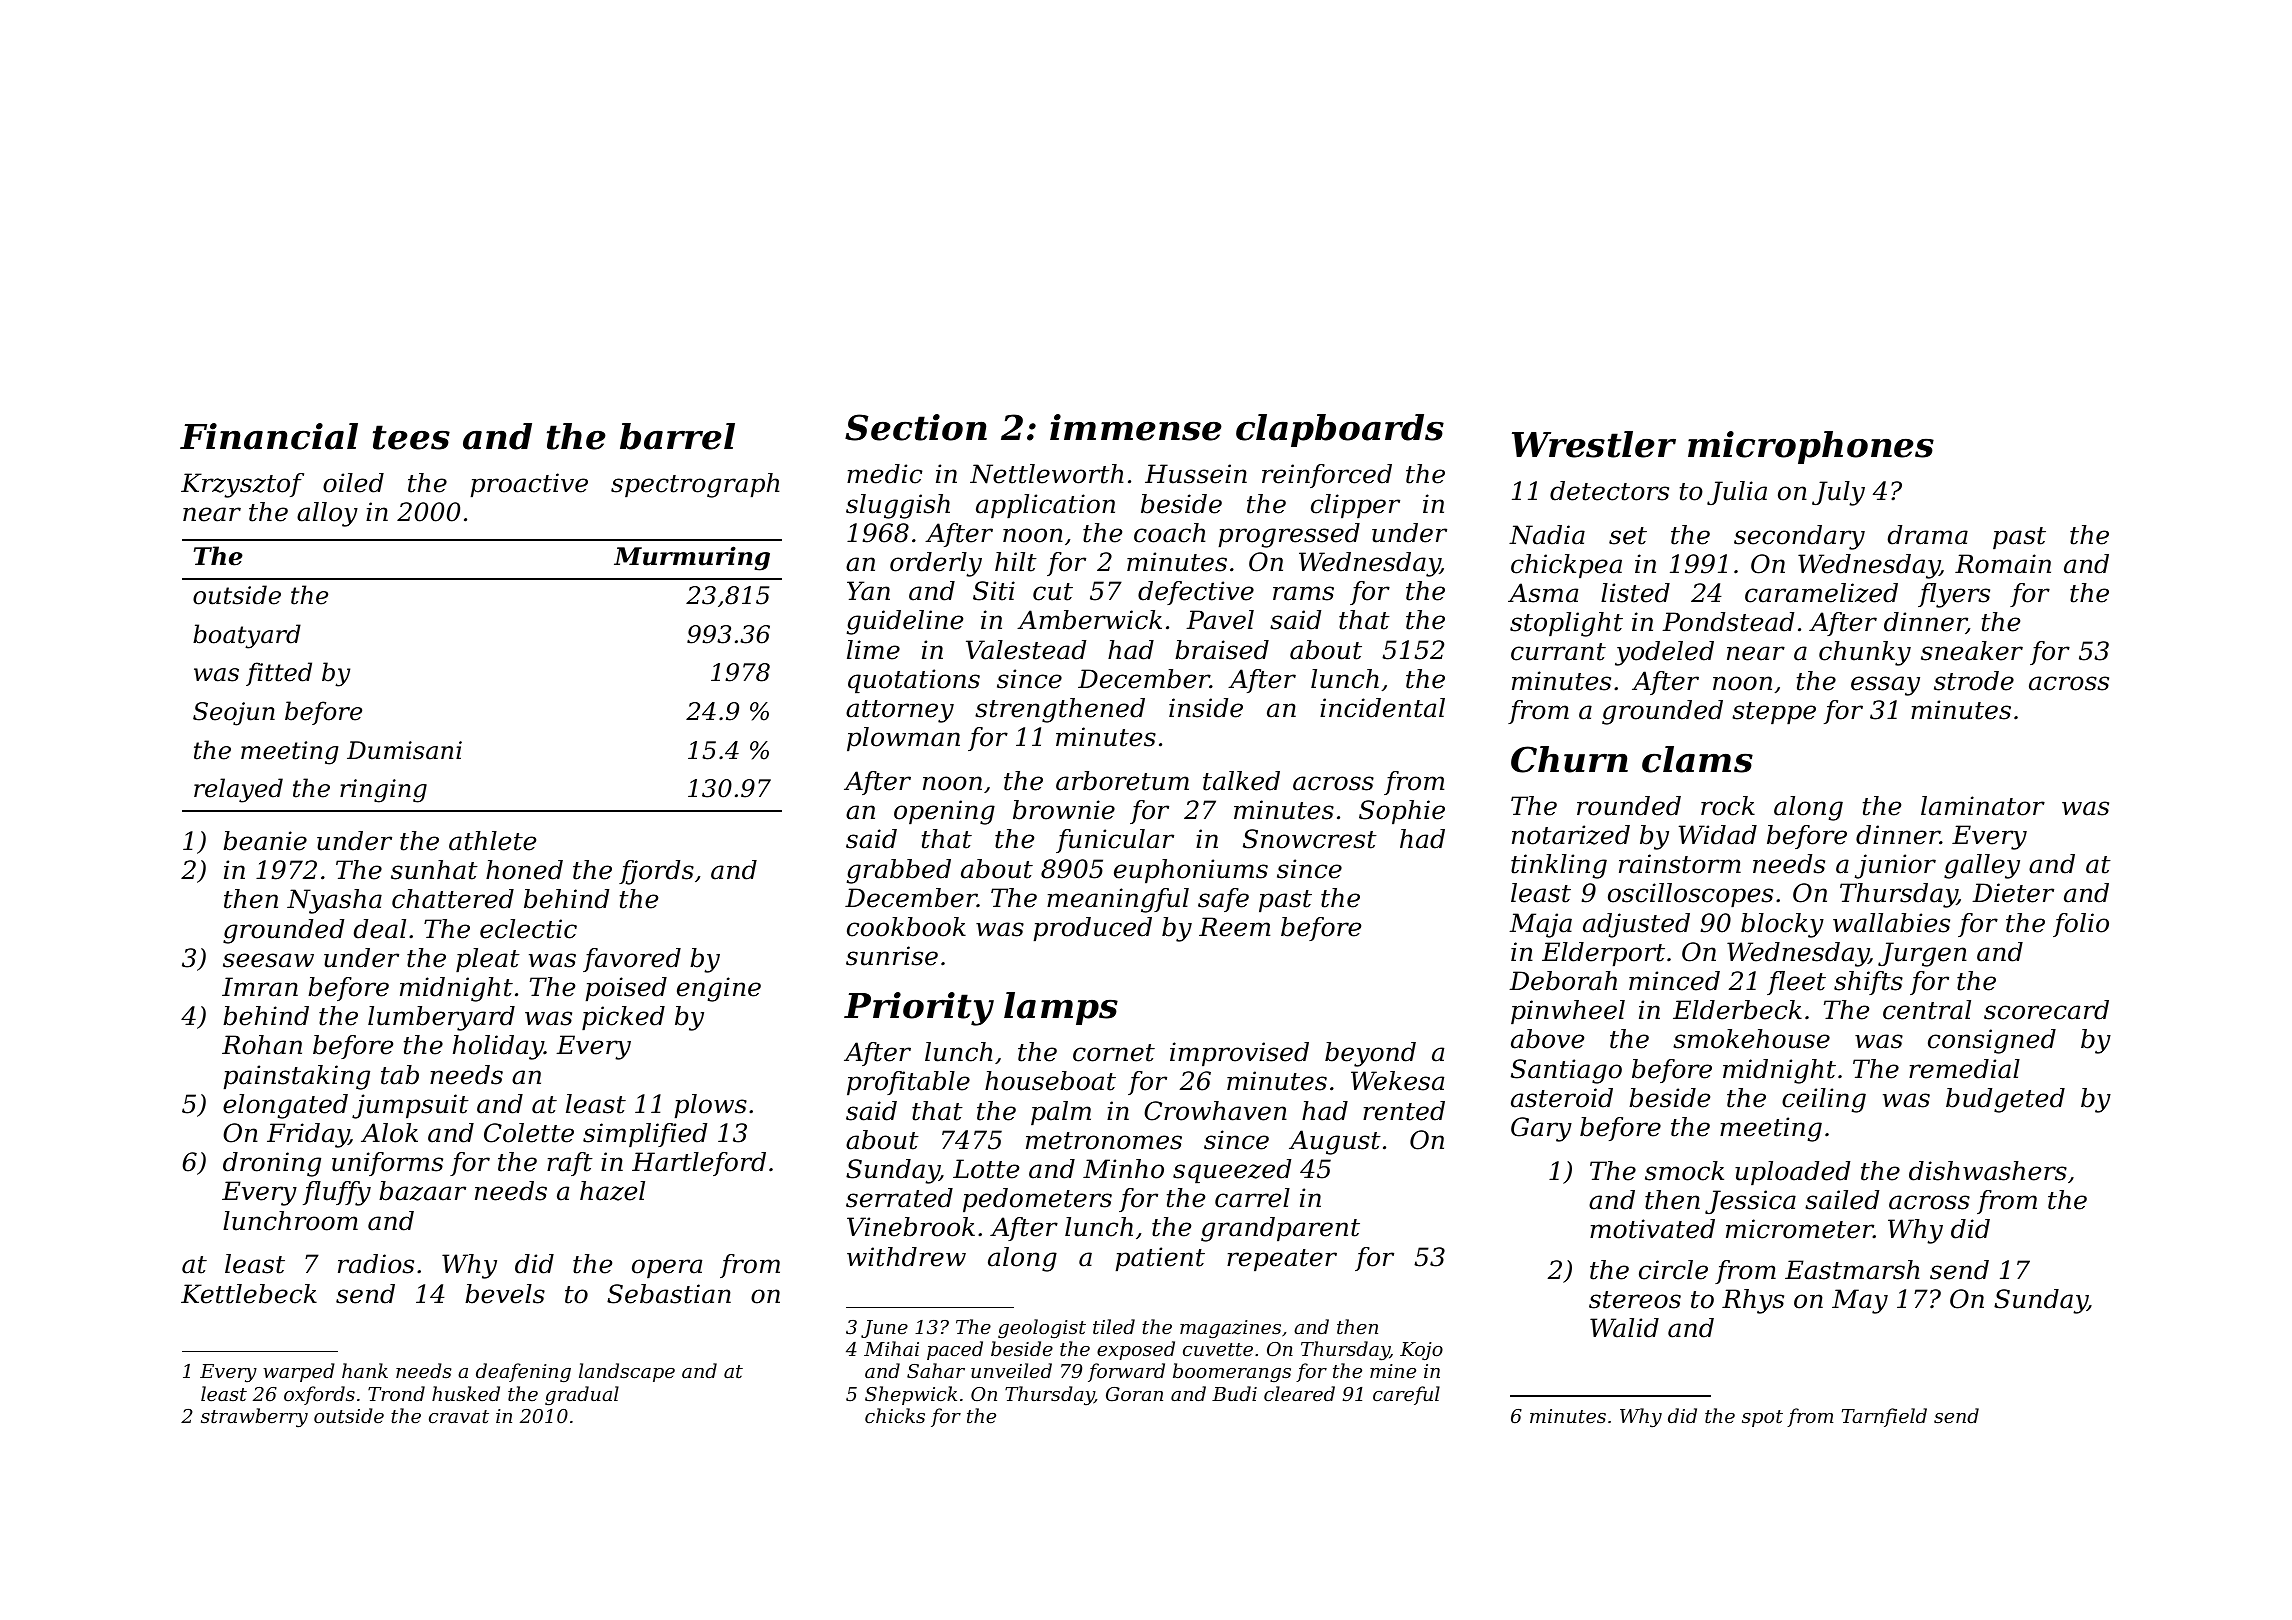 The image size is (2292, 1620). I want to click on scorecard, so click(2046, 1010).
